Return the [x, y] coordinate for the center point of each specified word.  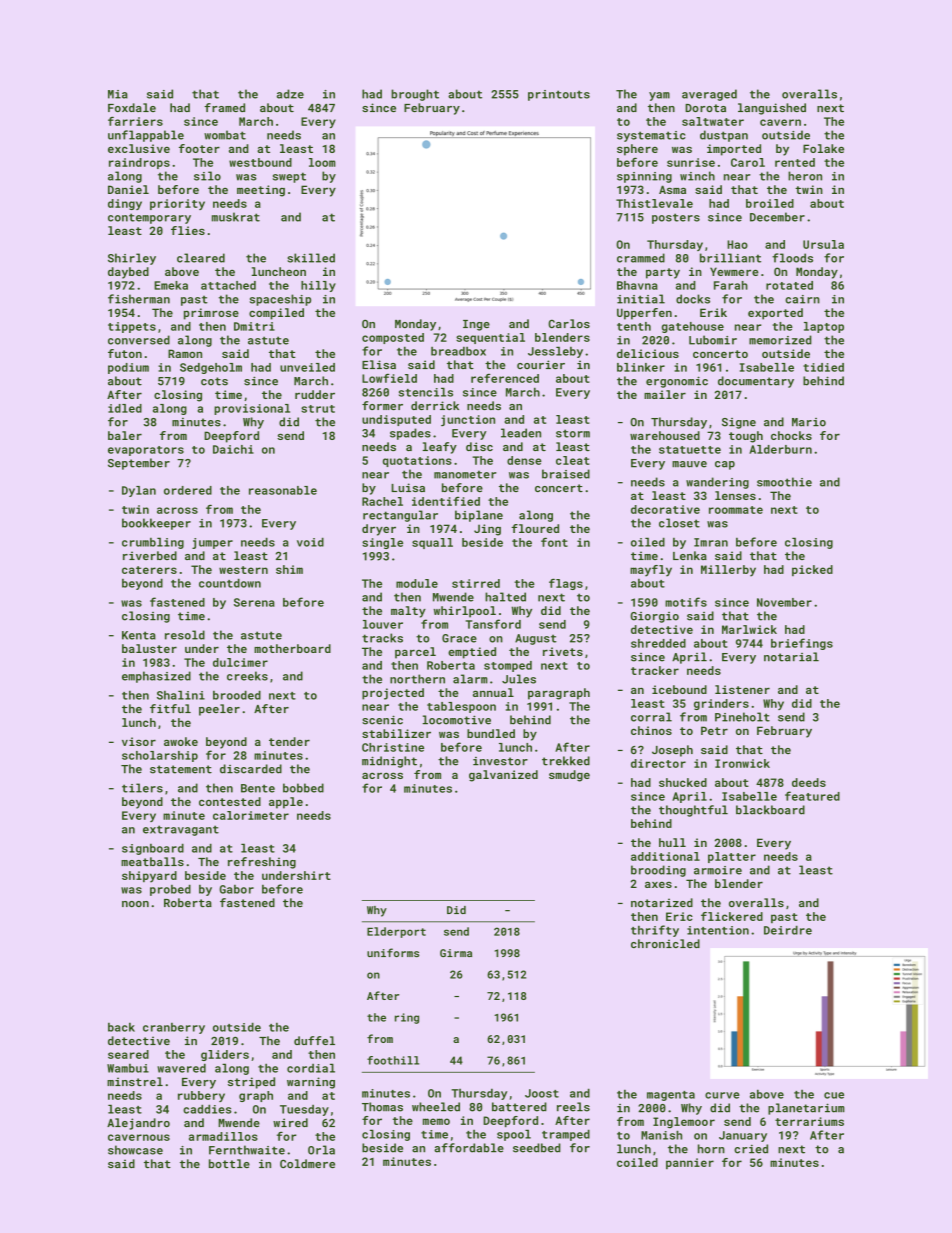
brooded [237, 695]
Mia [118, 94]
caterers [149, 570]
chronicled [665, 943]
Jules [519, 679]
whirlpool [465, 612]
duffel [314, 1040]
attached [228, 285]
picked [812, 570]
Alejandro [138, 1124]
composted [393, 338]
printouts [559, 95]
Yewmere [734, 271]
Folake [823, 148]
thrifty [655, 931]
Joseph [672, 751]
